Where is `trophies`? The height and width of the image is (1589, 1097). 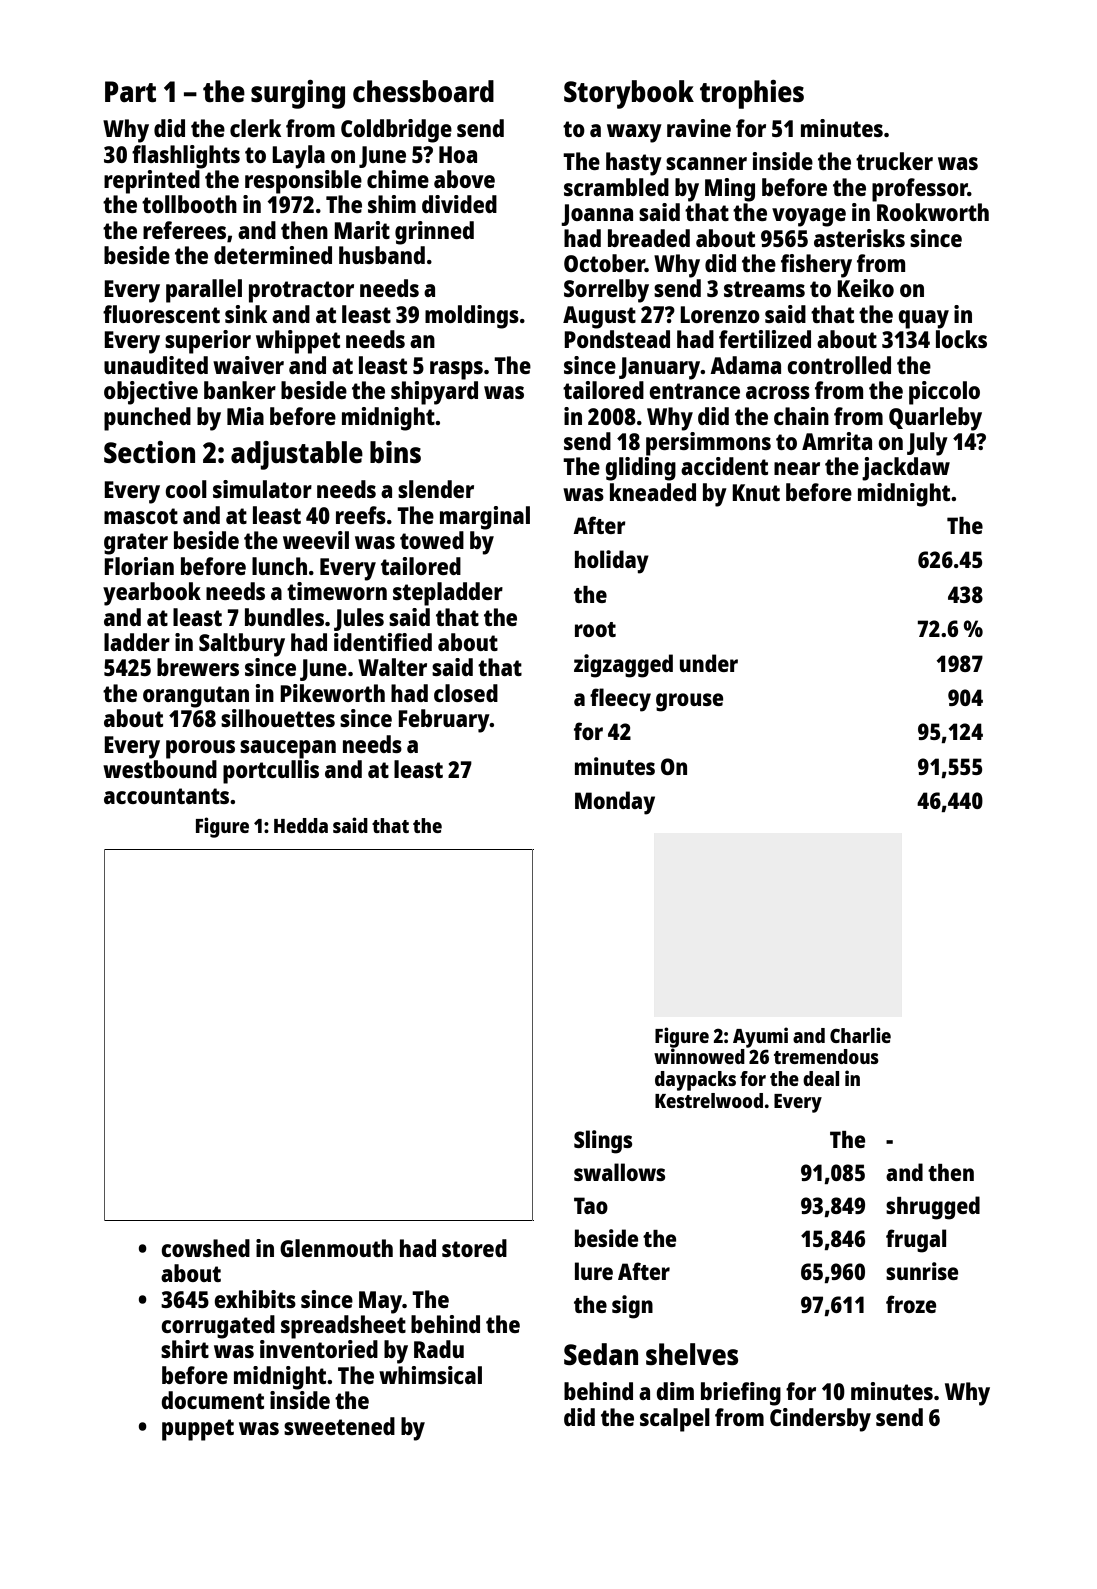 trophies is located at coordinates (752, 94).
